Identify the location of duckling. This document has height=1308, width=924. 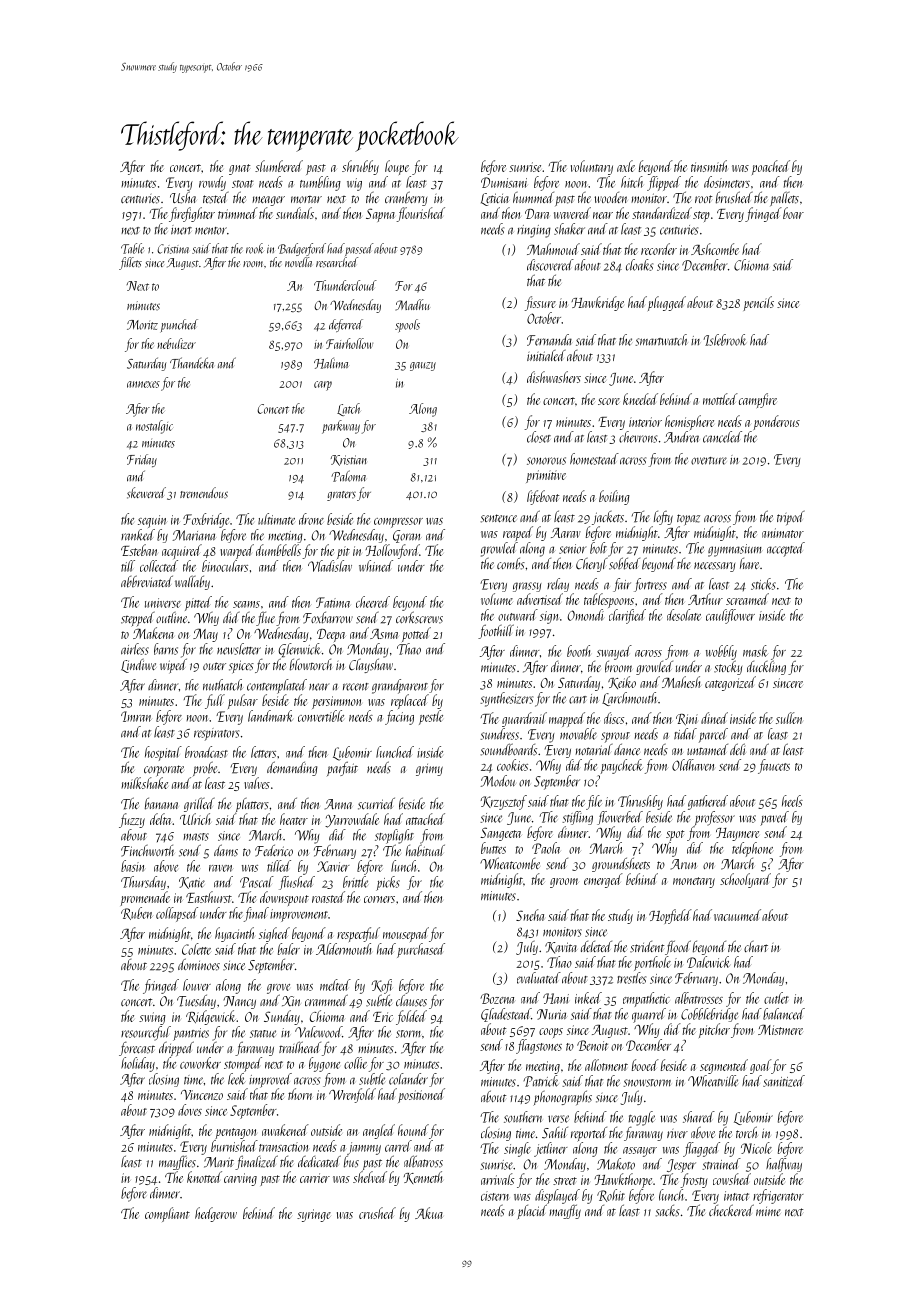
(766, 667).
